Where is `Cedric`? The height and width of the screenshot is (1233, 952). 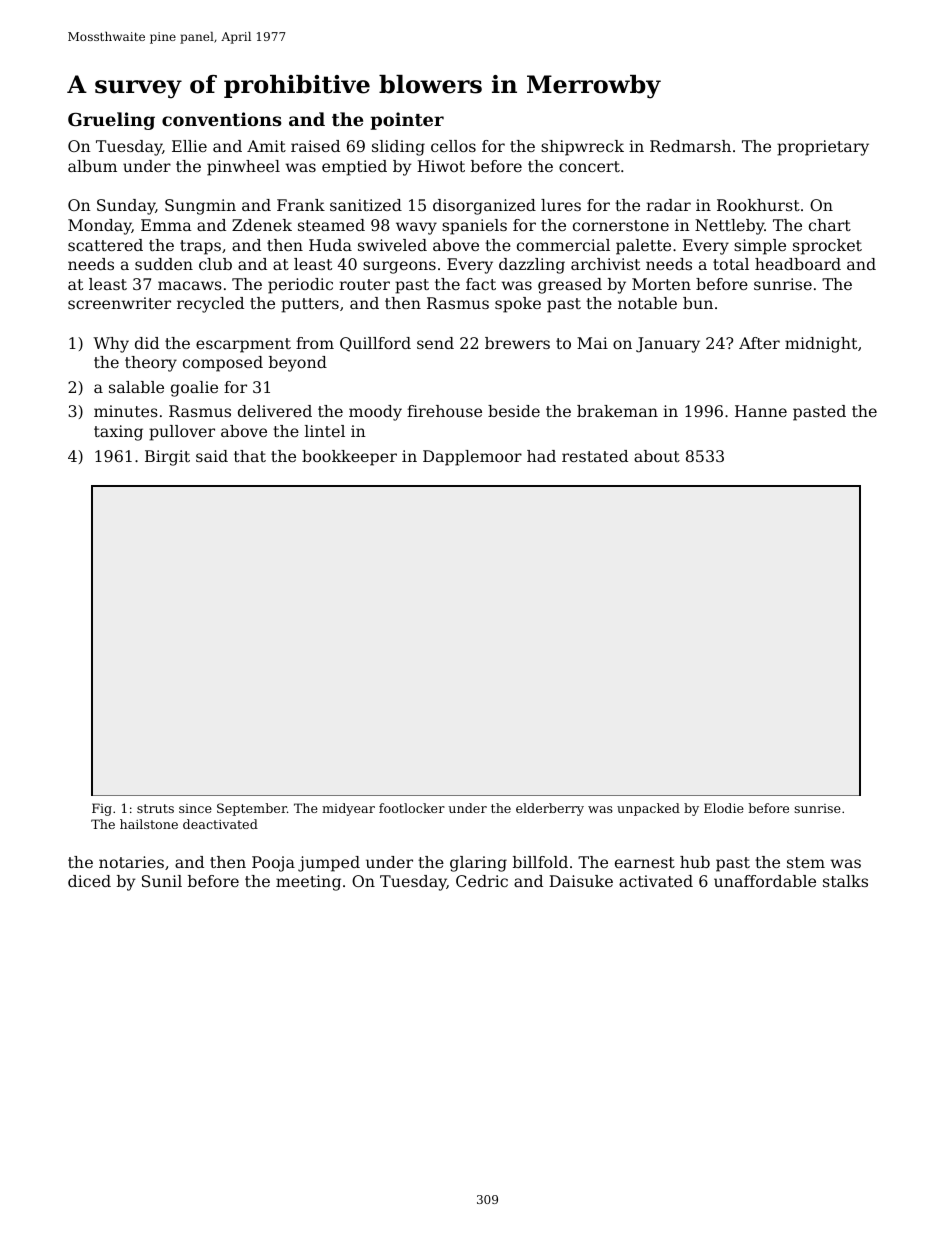
Cedric is located at coordinates (482, 881).
